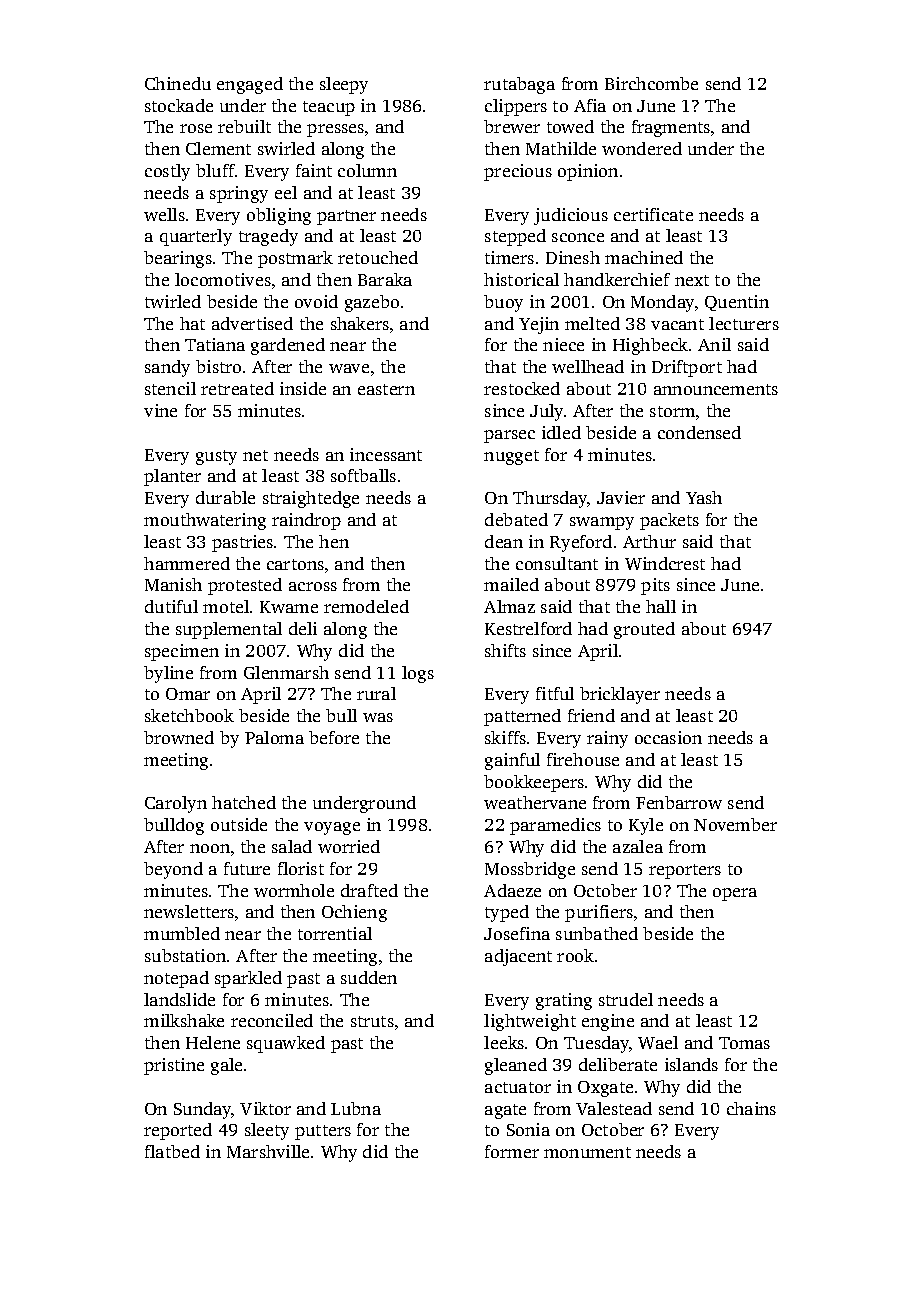  I want to click on flatbed, so click(172, 1151).
